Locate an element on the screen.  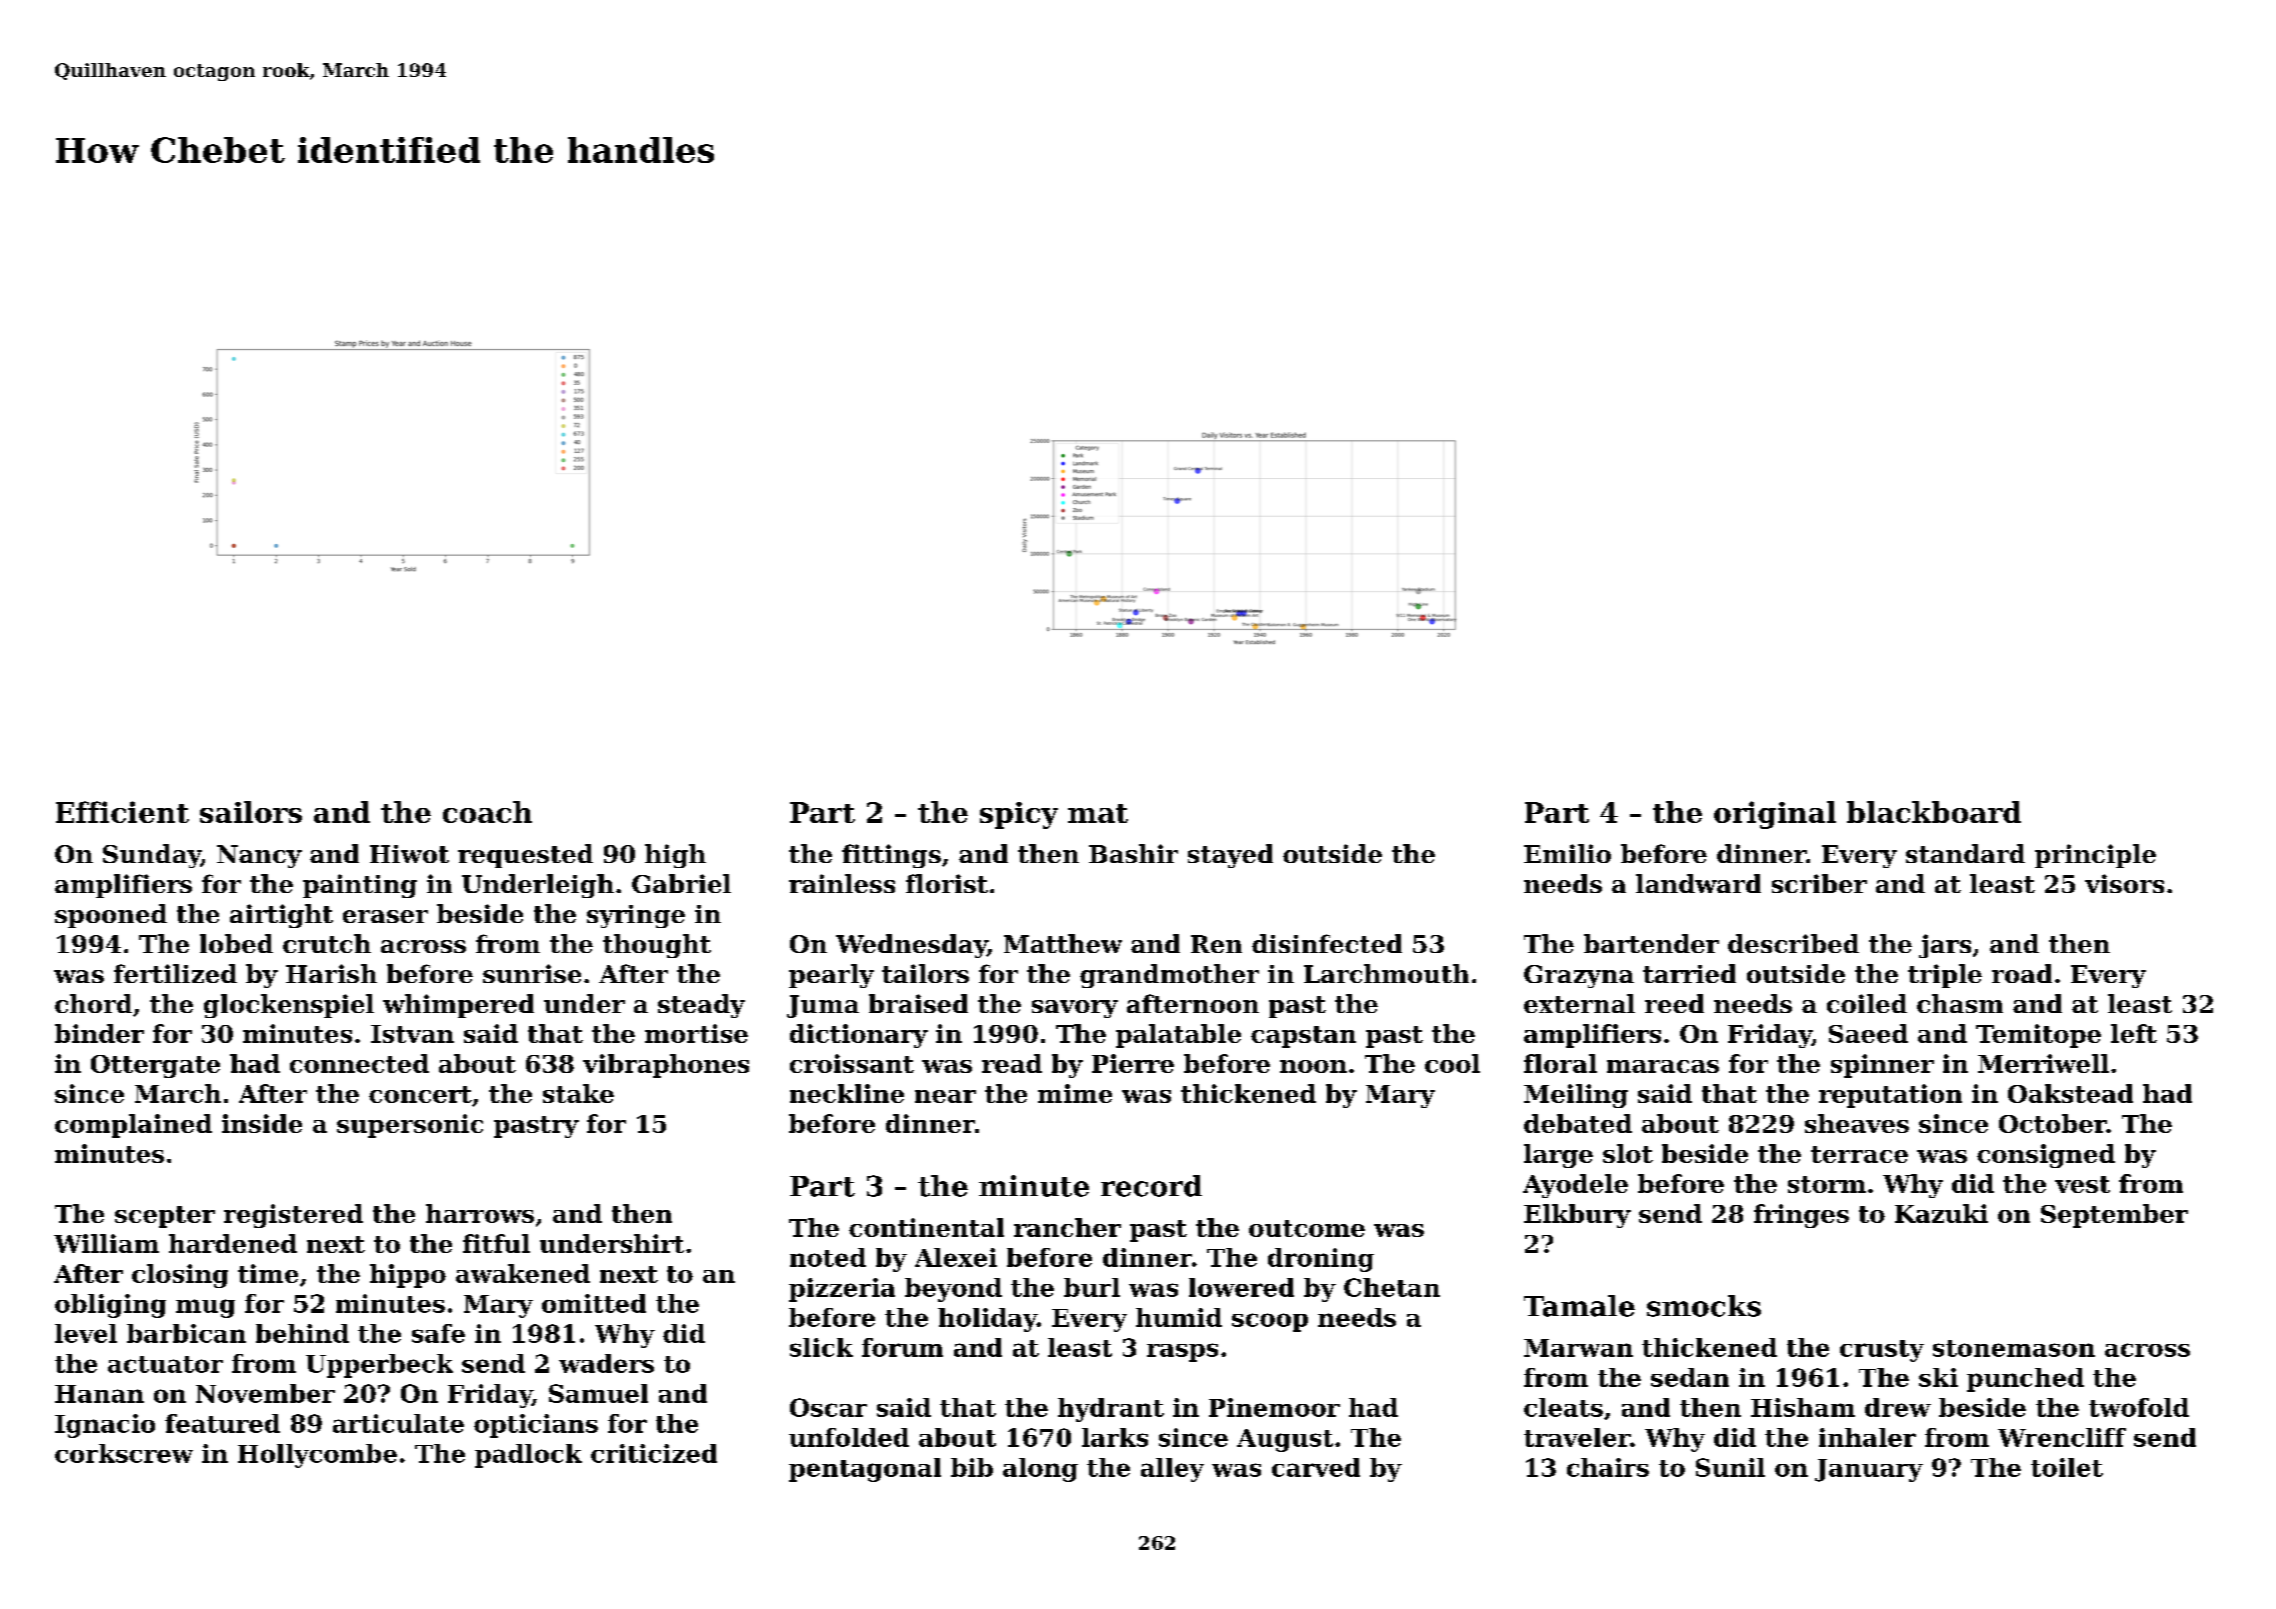
toilet is located at coordinates (2067, 1467).
